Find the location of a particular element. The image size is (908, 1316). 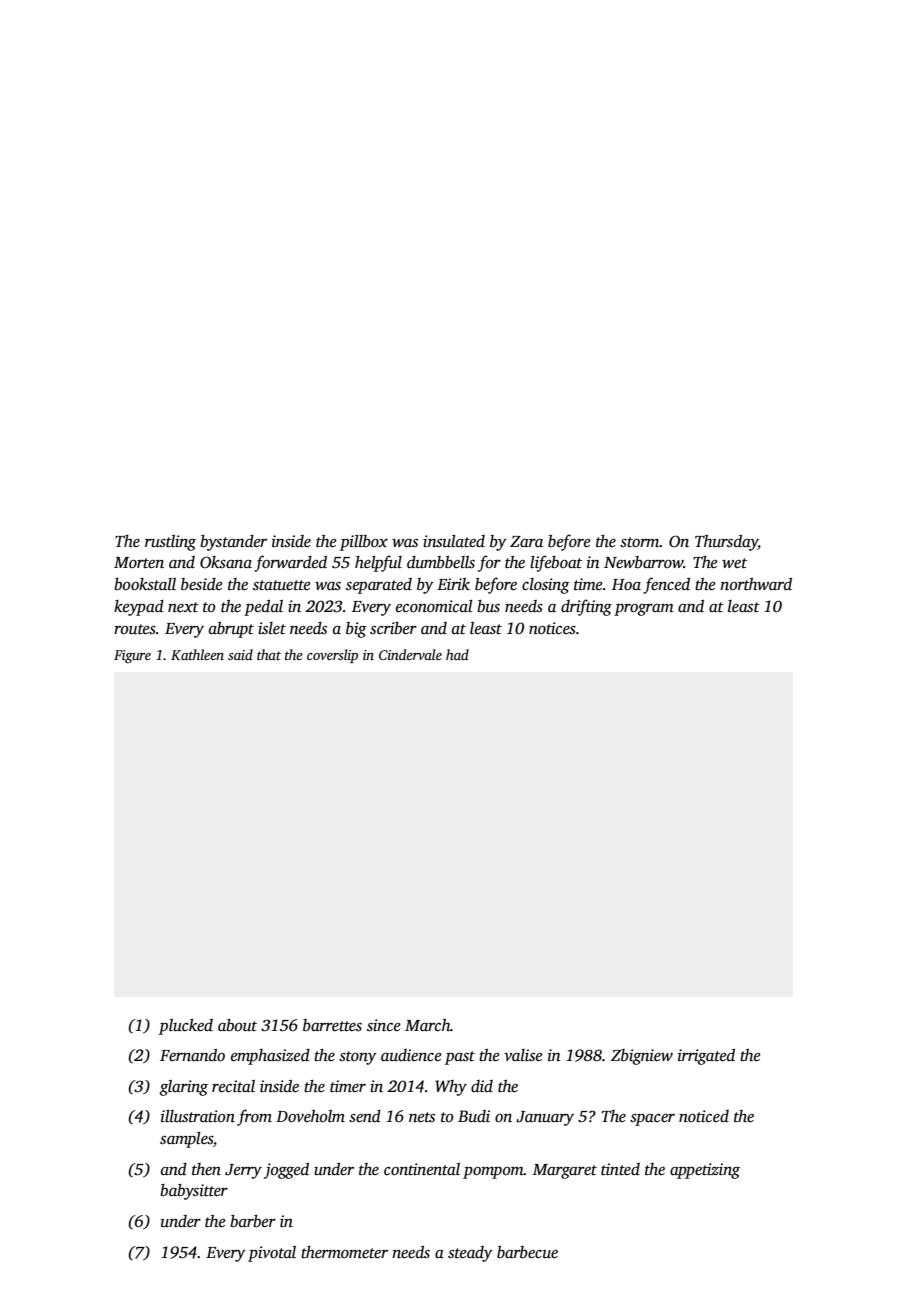

rustling is located at coordinates (170, 543).
